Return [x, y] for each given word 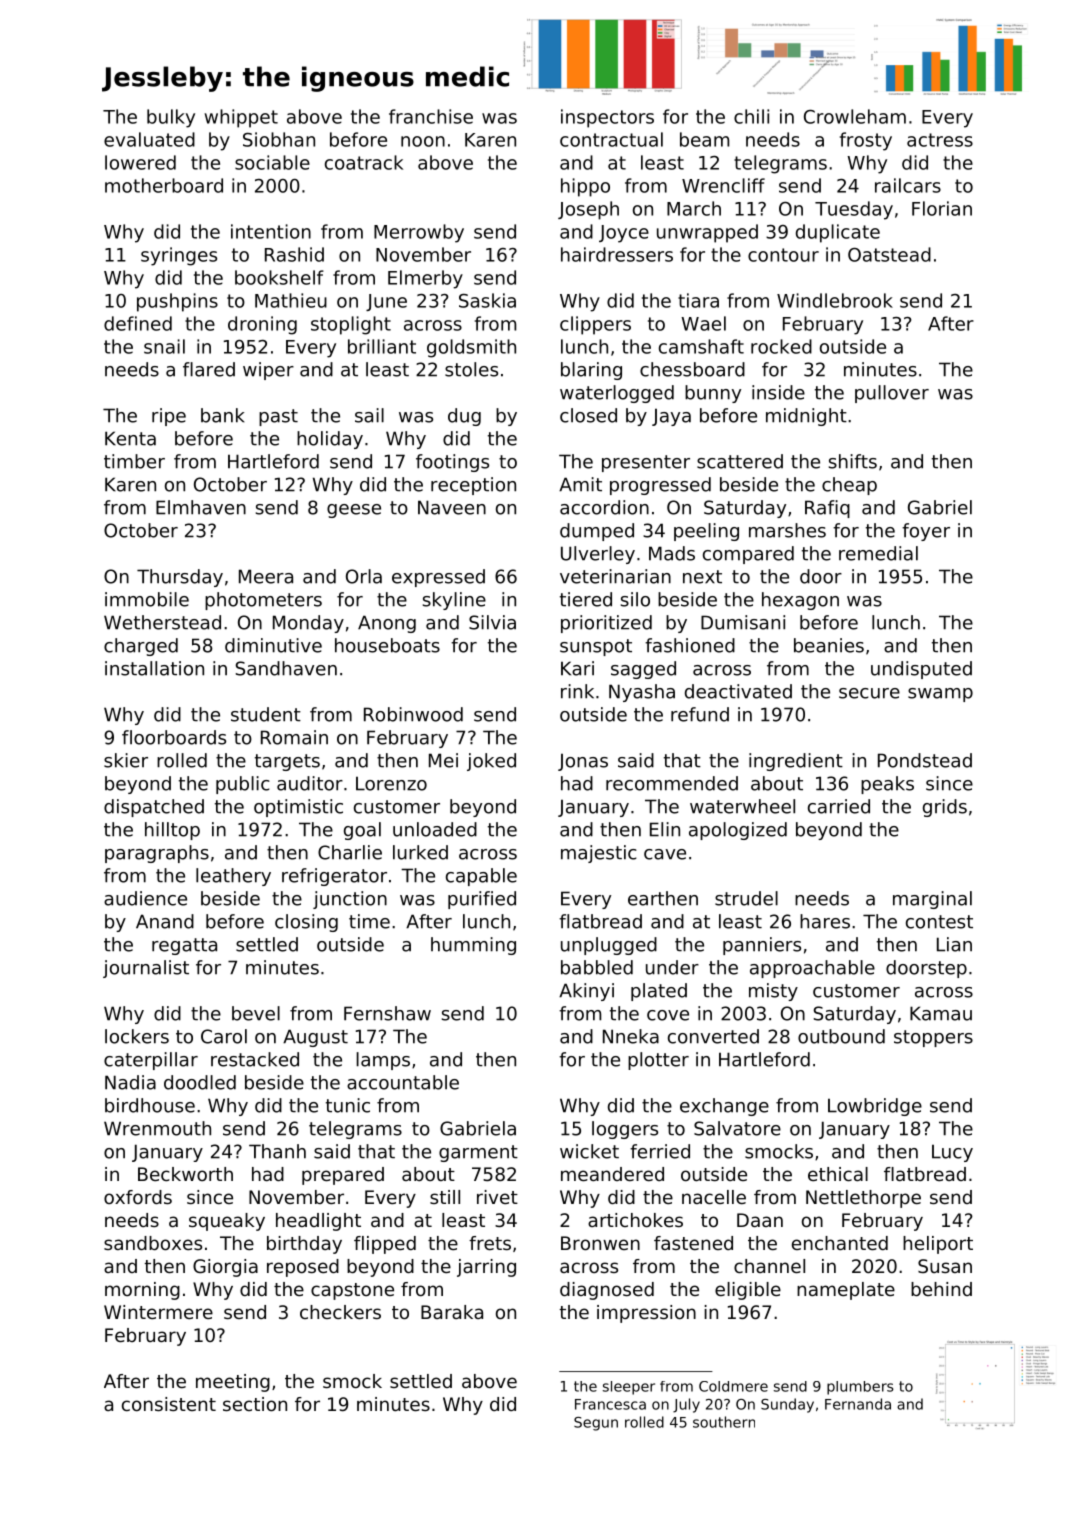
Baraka [452, 1312]
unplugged [609, 946]
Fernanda [858, 1404]
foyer [926, 532]
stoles [471, 369]
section [255, 1404]
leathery [233, 877]
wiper [268, 371]
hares [825, 921]
